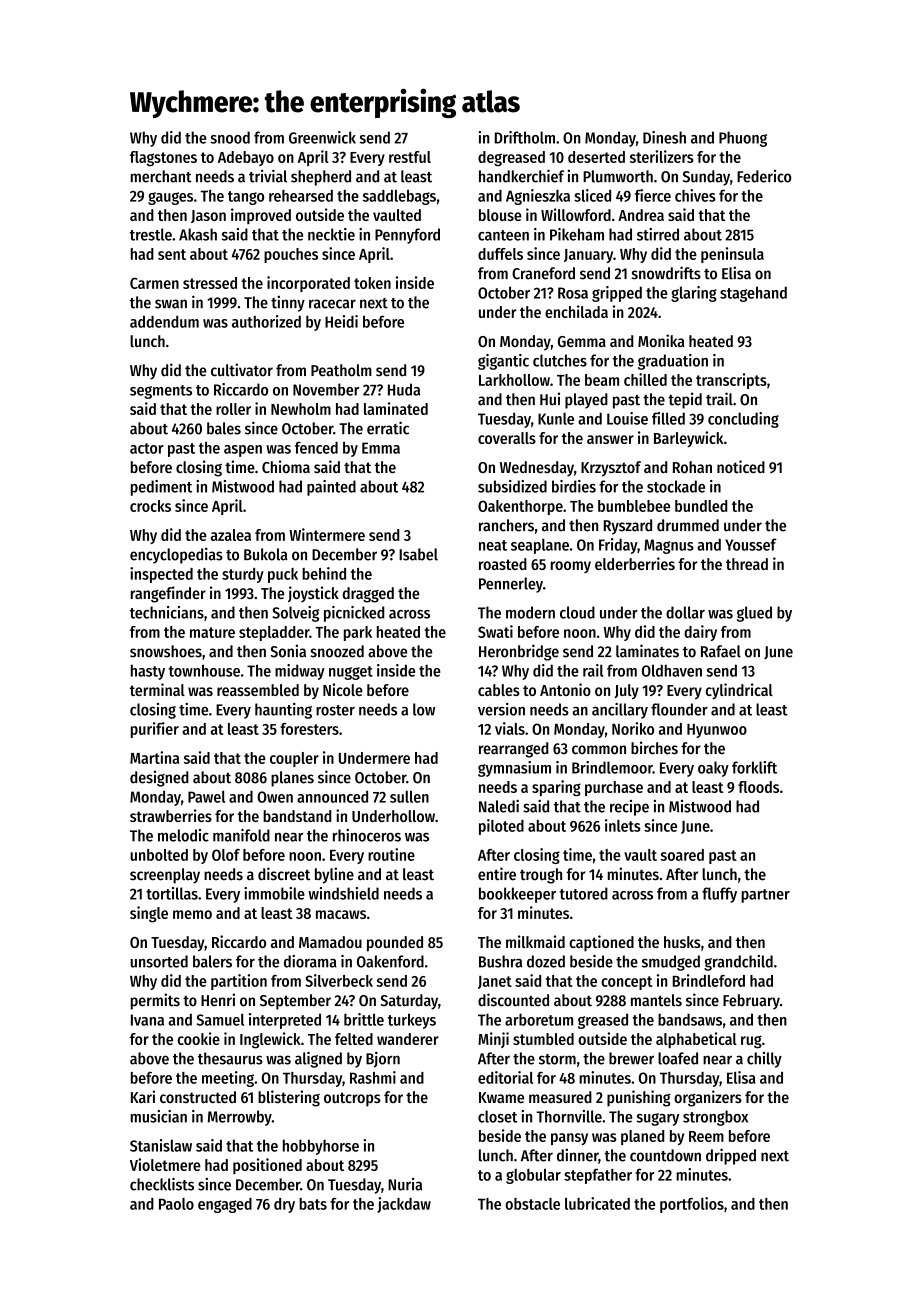 This document has height=1314, width=924. What do you see at coordinates (732, 255) in the document?
I see `peninsula` at bounding box center [732, 255].
